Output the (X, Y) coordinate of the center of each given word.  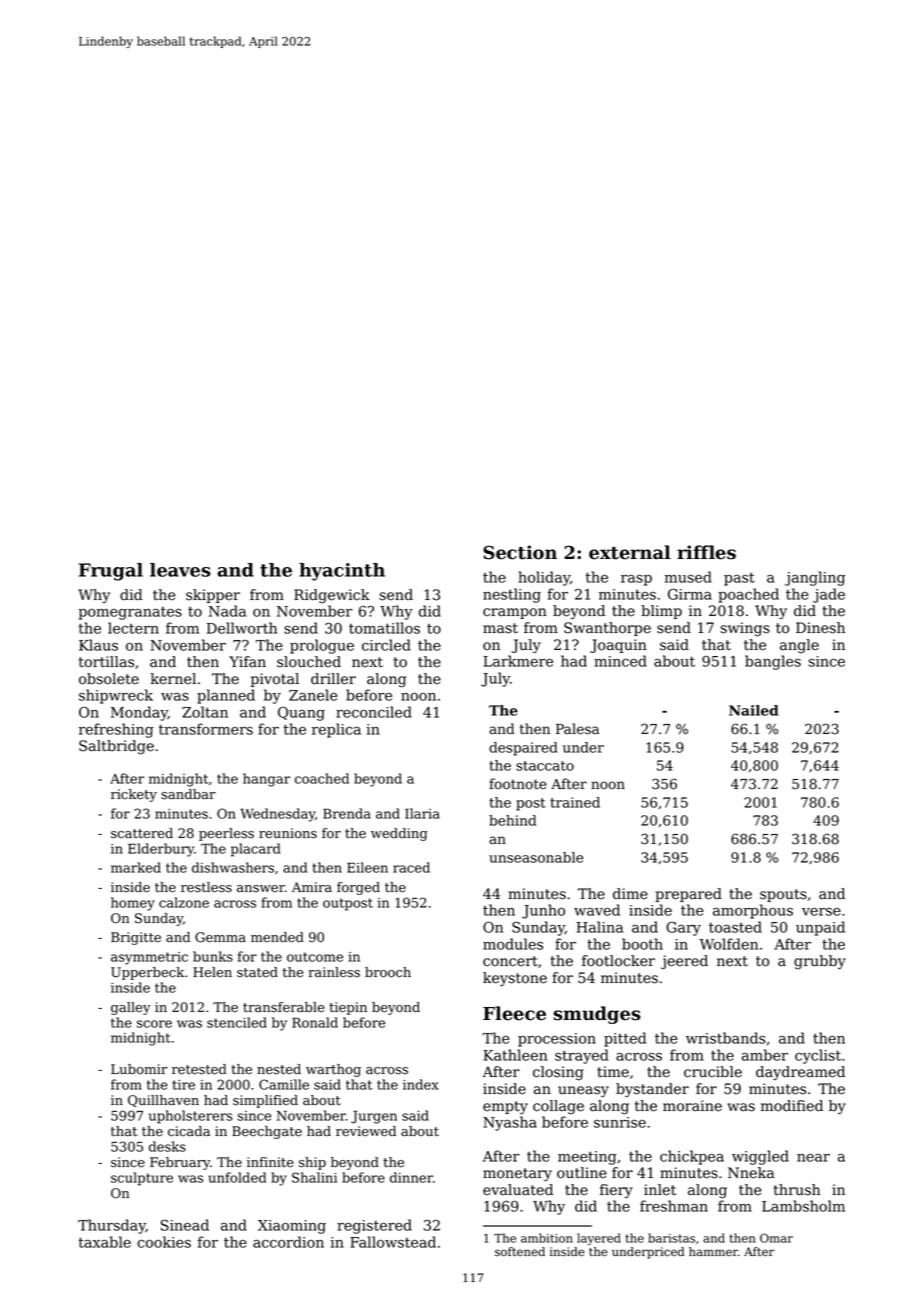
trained (575, 802)
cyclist (818, 1056)
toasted (735, 927)
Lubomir (139, 1069)
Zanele (313, 695)
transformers (206, 729)
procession (557, 1040)
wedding (399, 834)
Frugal (111, 572)
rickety (134, 795)
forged (358, 888)
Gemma (220, 937)
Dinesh (820, 628)
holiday (544, 578)
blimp (661, 612)
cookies (164, 1242)
